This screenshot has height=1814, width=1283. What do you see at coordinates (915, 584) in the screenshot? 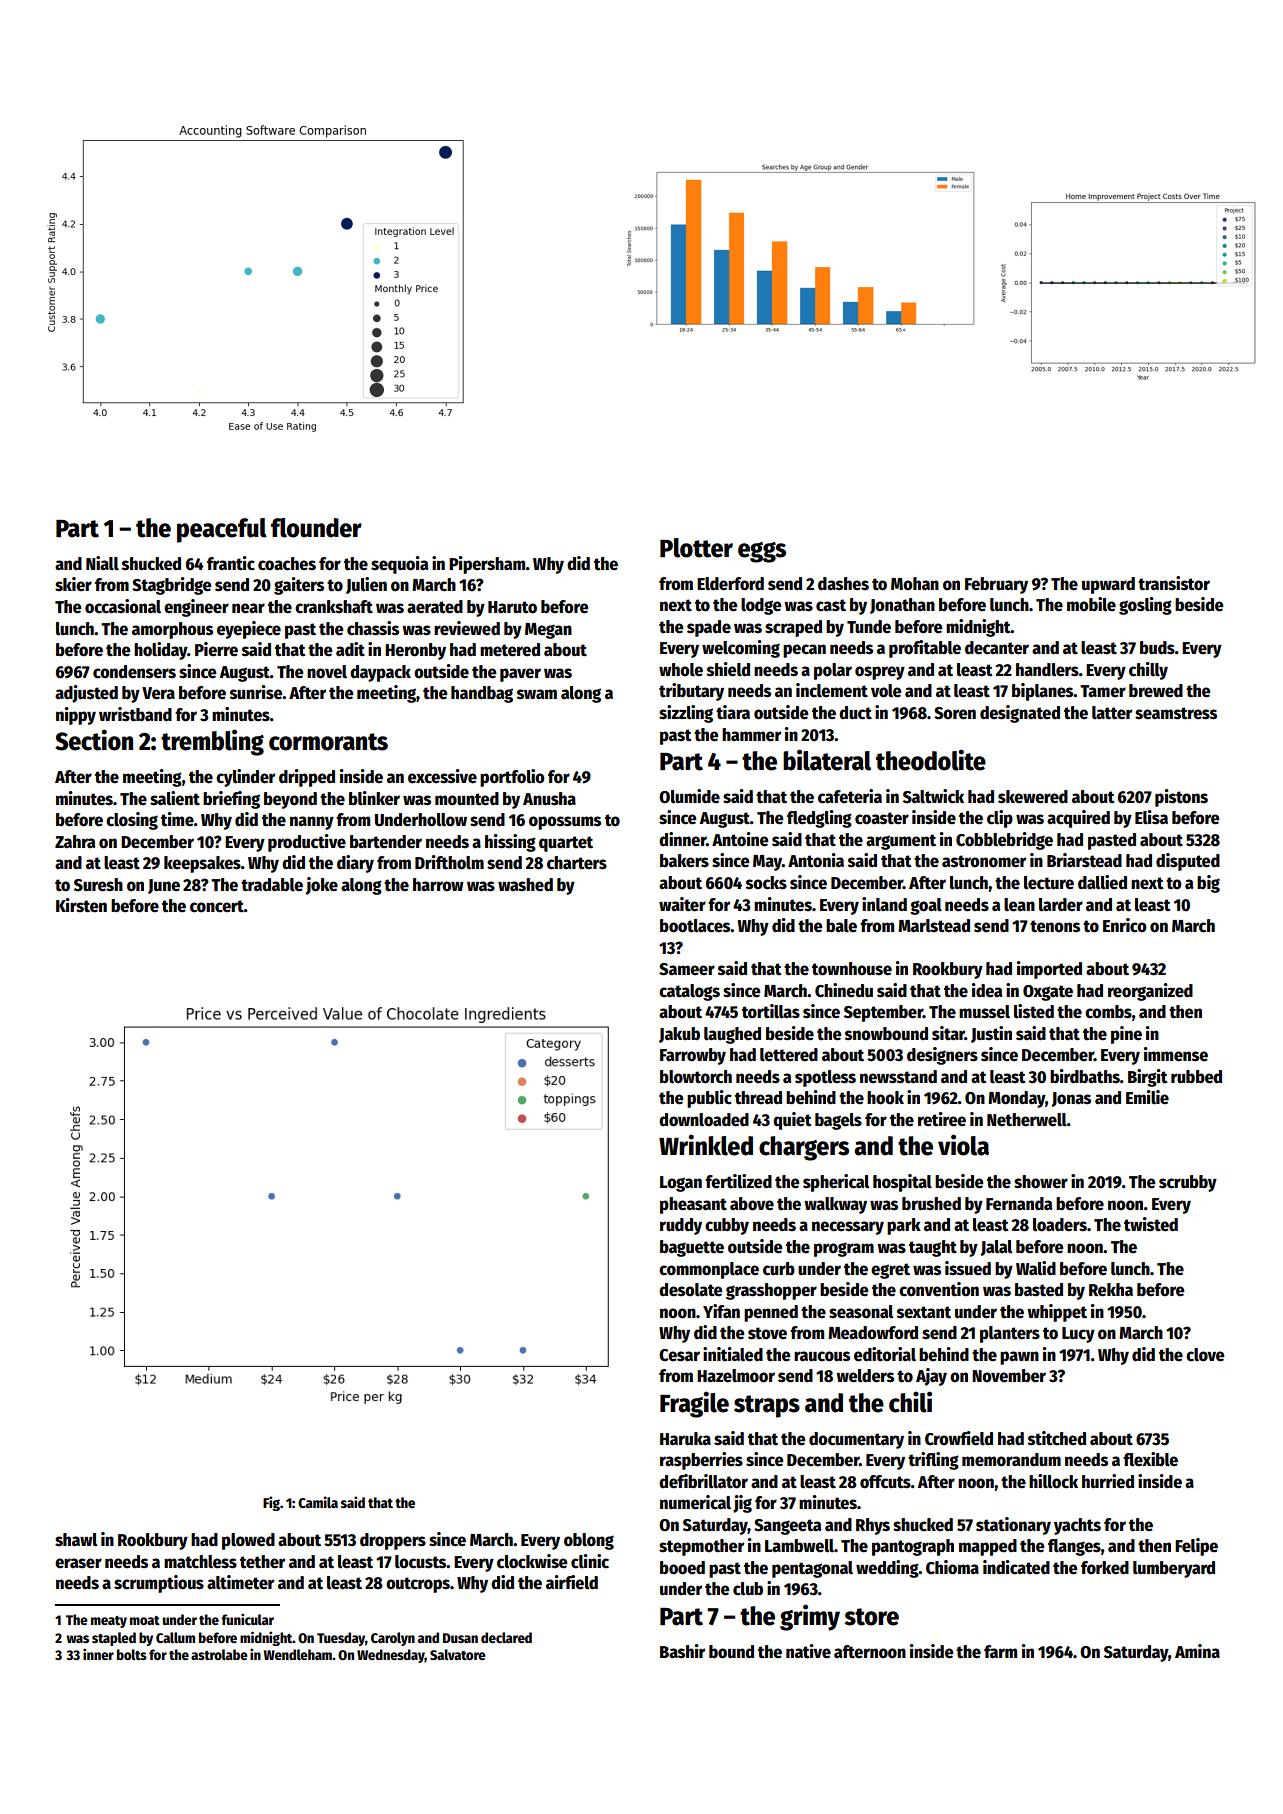
I see `Mohan` at bounding box center [915, 584].
